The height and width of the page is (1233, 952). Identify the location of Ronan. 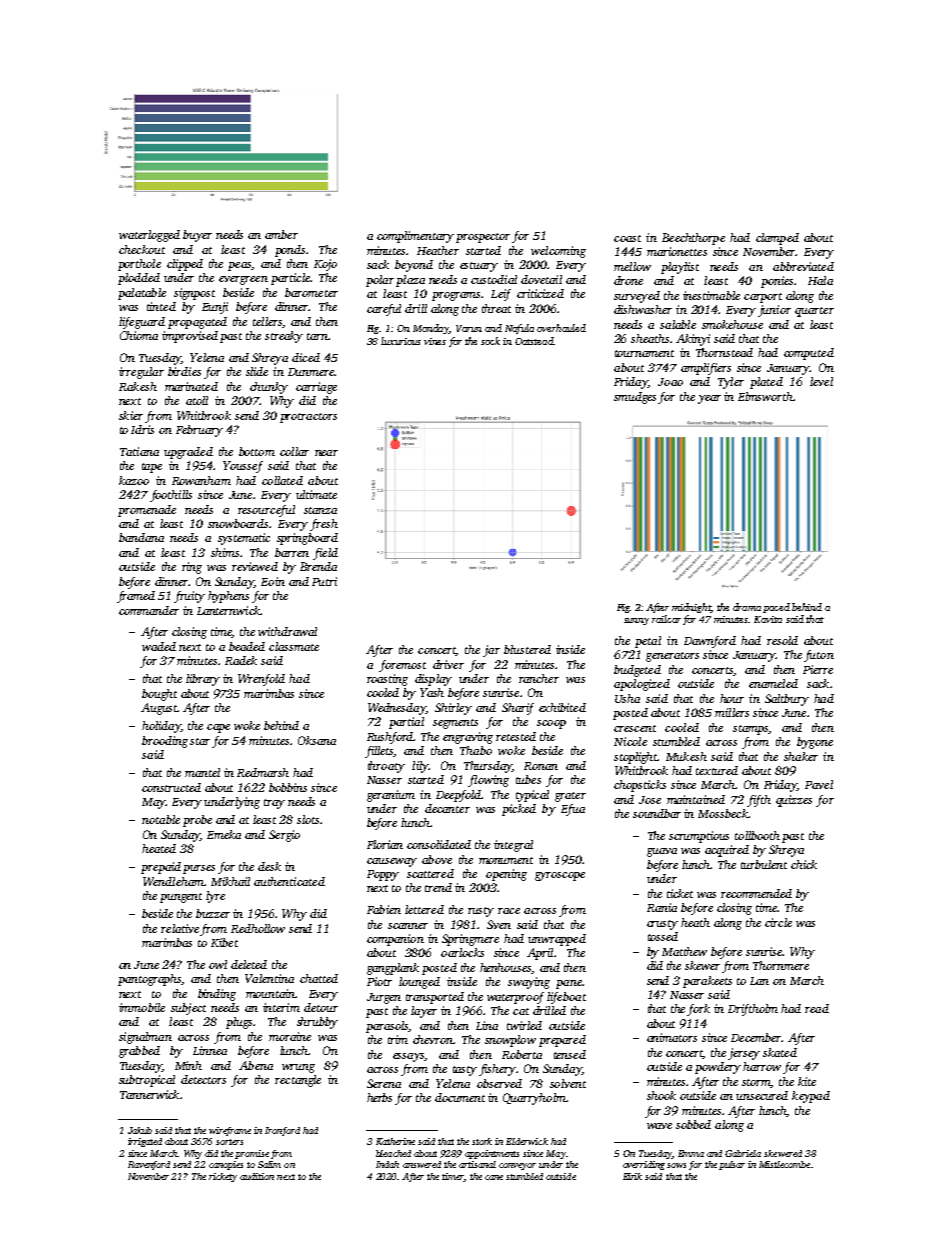
(541, 766).
